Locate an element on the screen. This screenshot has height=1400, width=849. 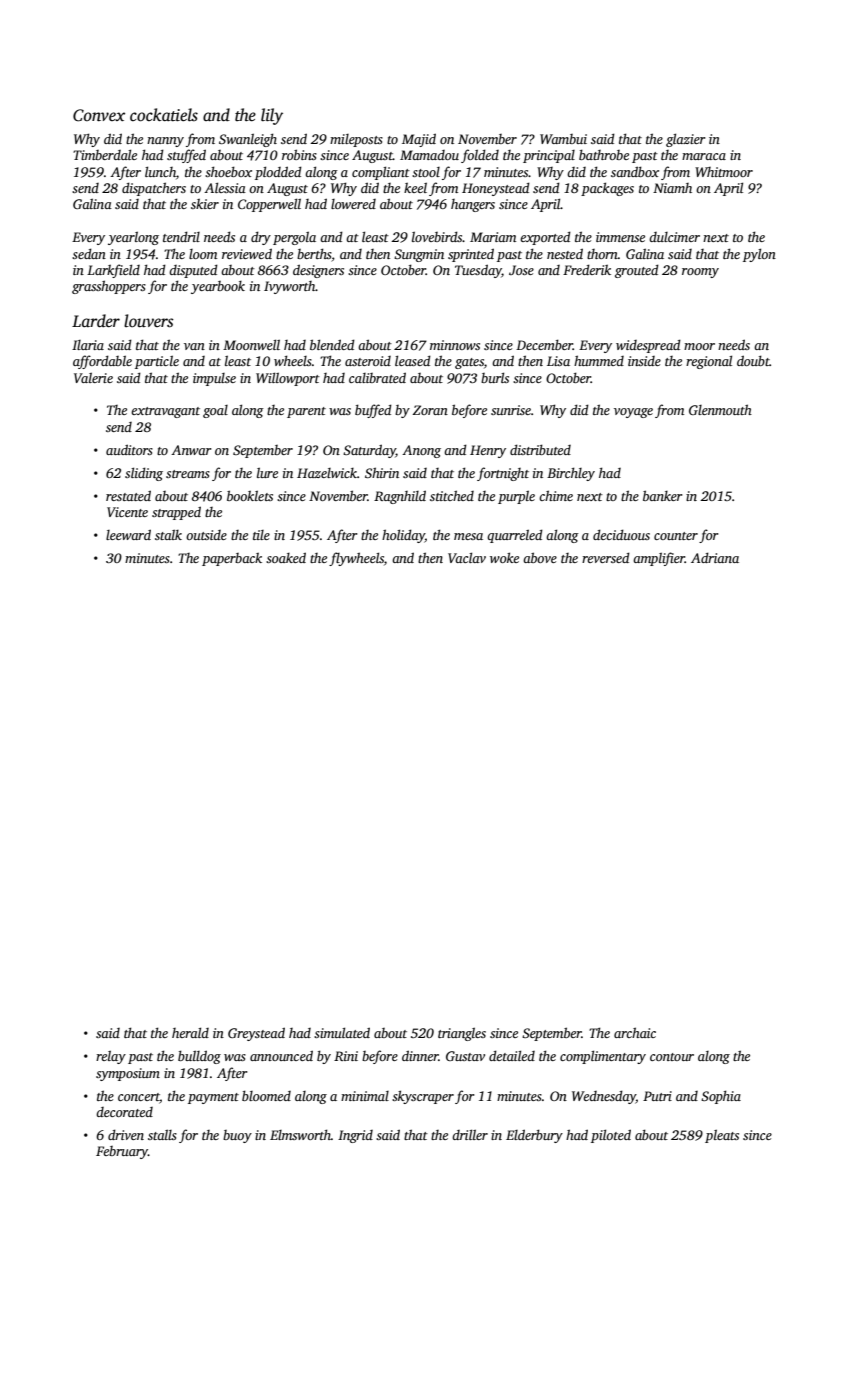
archaic is located at coordinates (635, 1032).
